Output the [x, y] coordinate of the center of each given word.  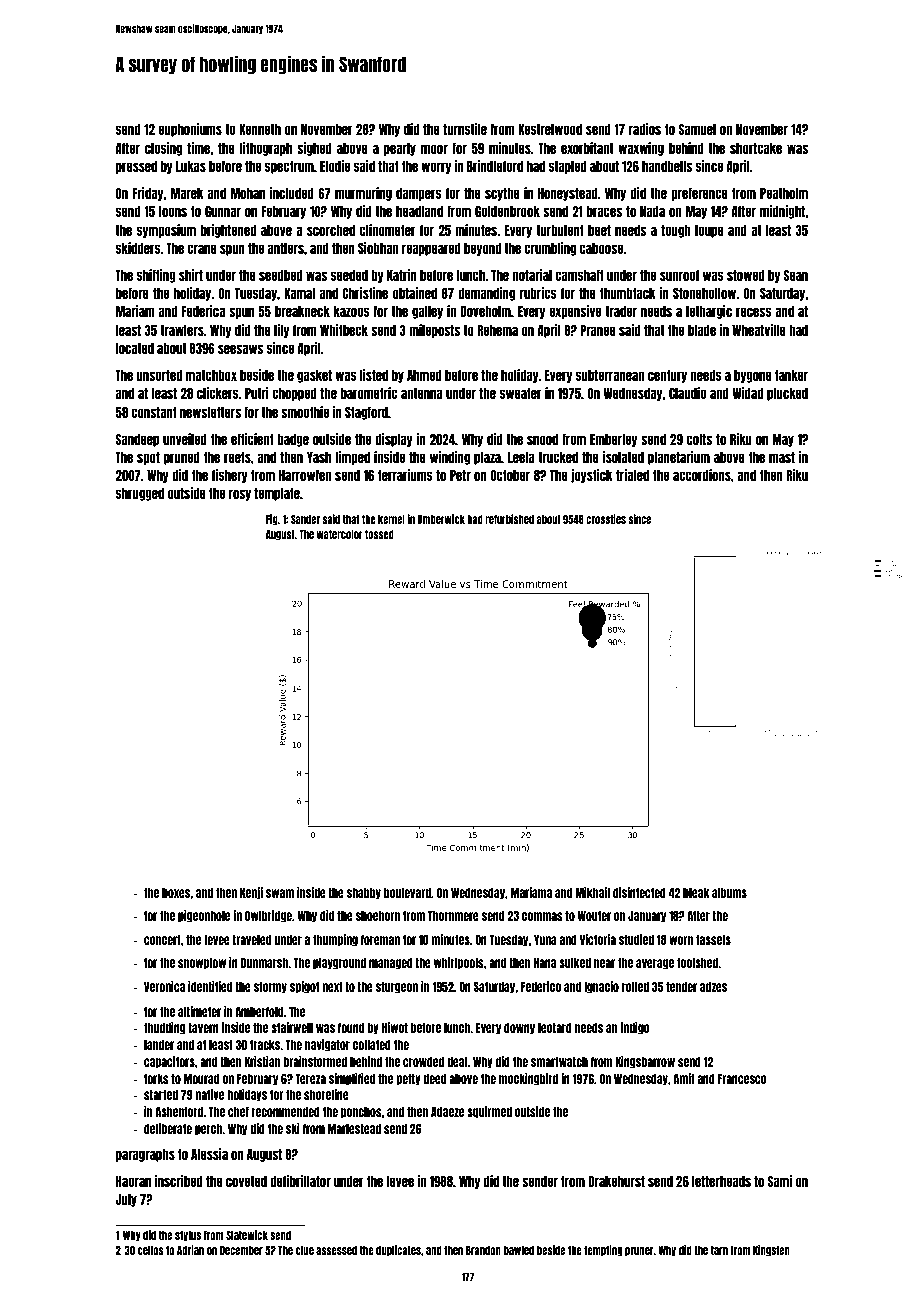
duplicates [398, 1251]
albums [729, 893]
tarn [719, 1250]
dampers [419, 194]
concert [162, 940]
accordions [702, 475]
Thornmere [453, 916]
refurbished [509, 519]
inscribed [179, 1181]
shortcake [756, 148]
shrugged [140, 494]
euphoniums [190, 130]
